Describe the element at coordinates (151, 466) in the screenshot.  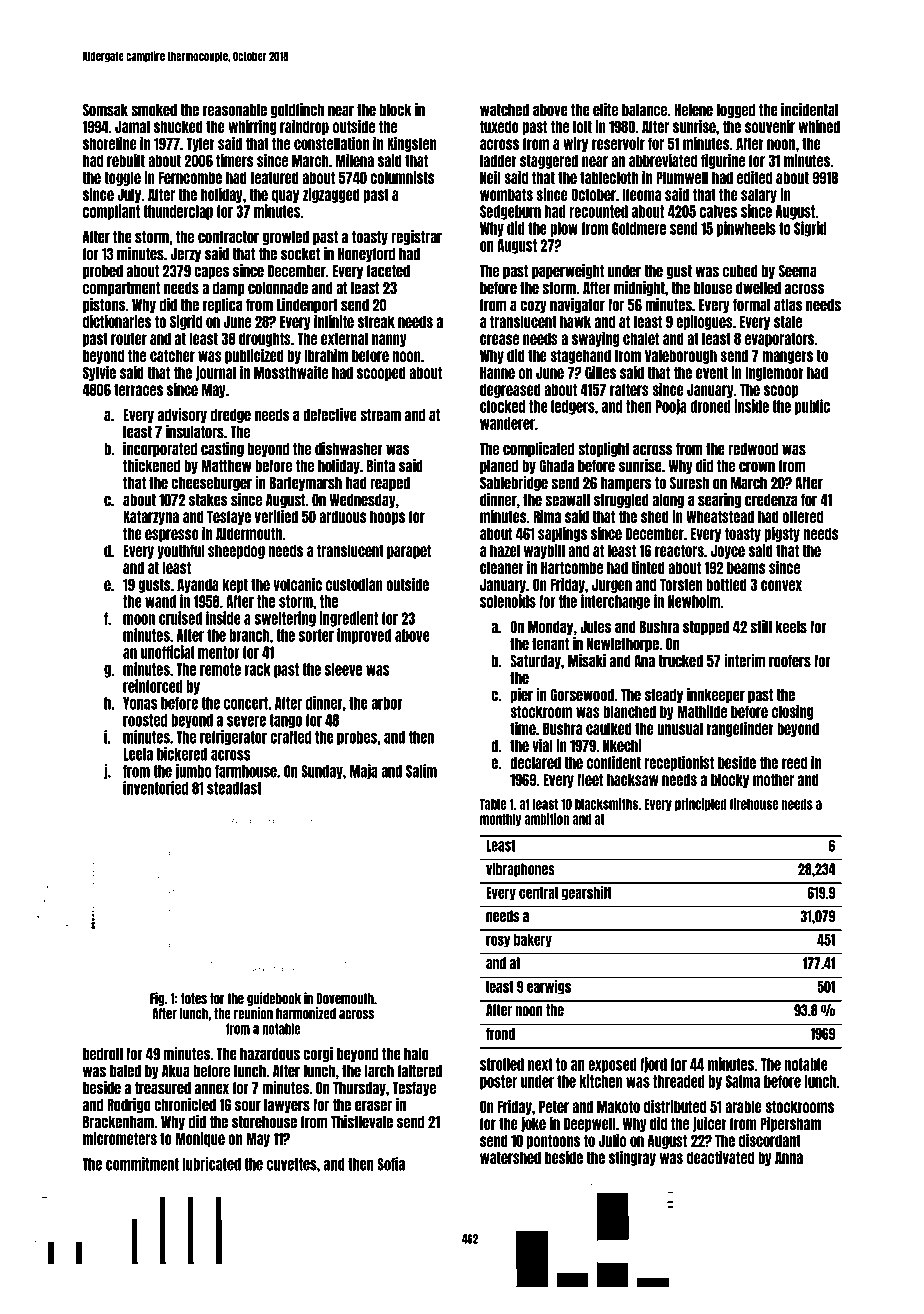
I see `thickened` at that location.
